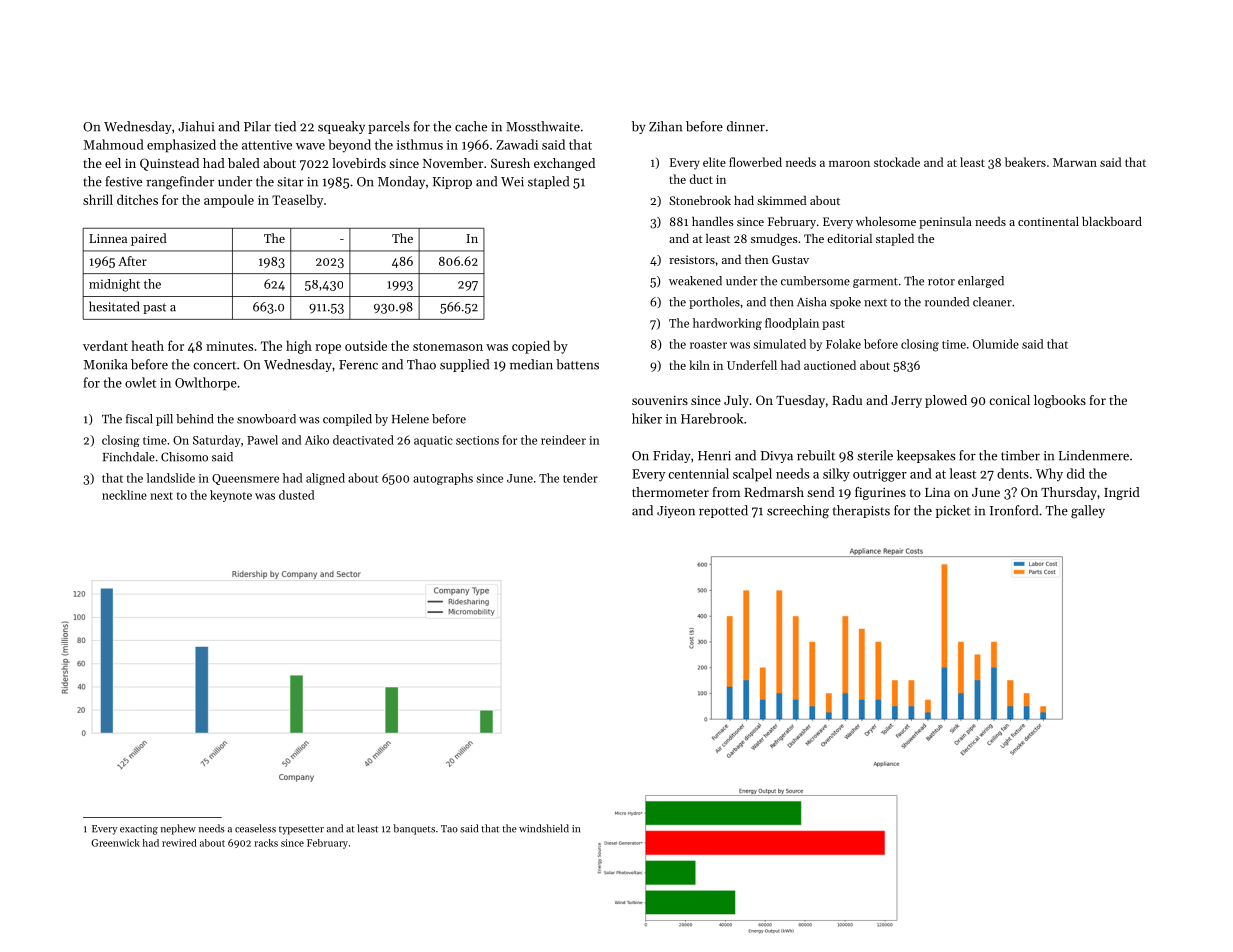 The width and height of the screenshot is (1233, 952). Describe the element at coordinates (124, 181) in the screenshot. I see `festive` at that location.
